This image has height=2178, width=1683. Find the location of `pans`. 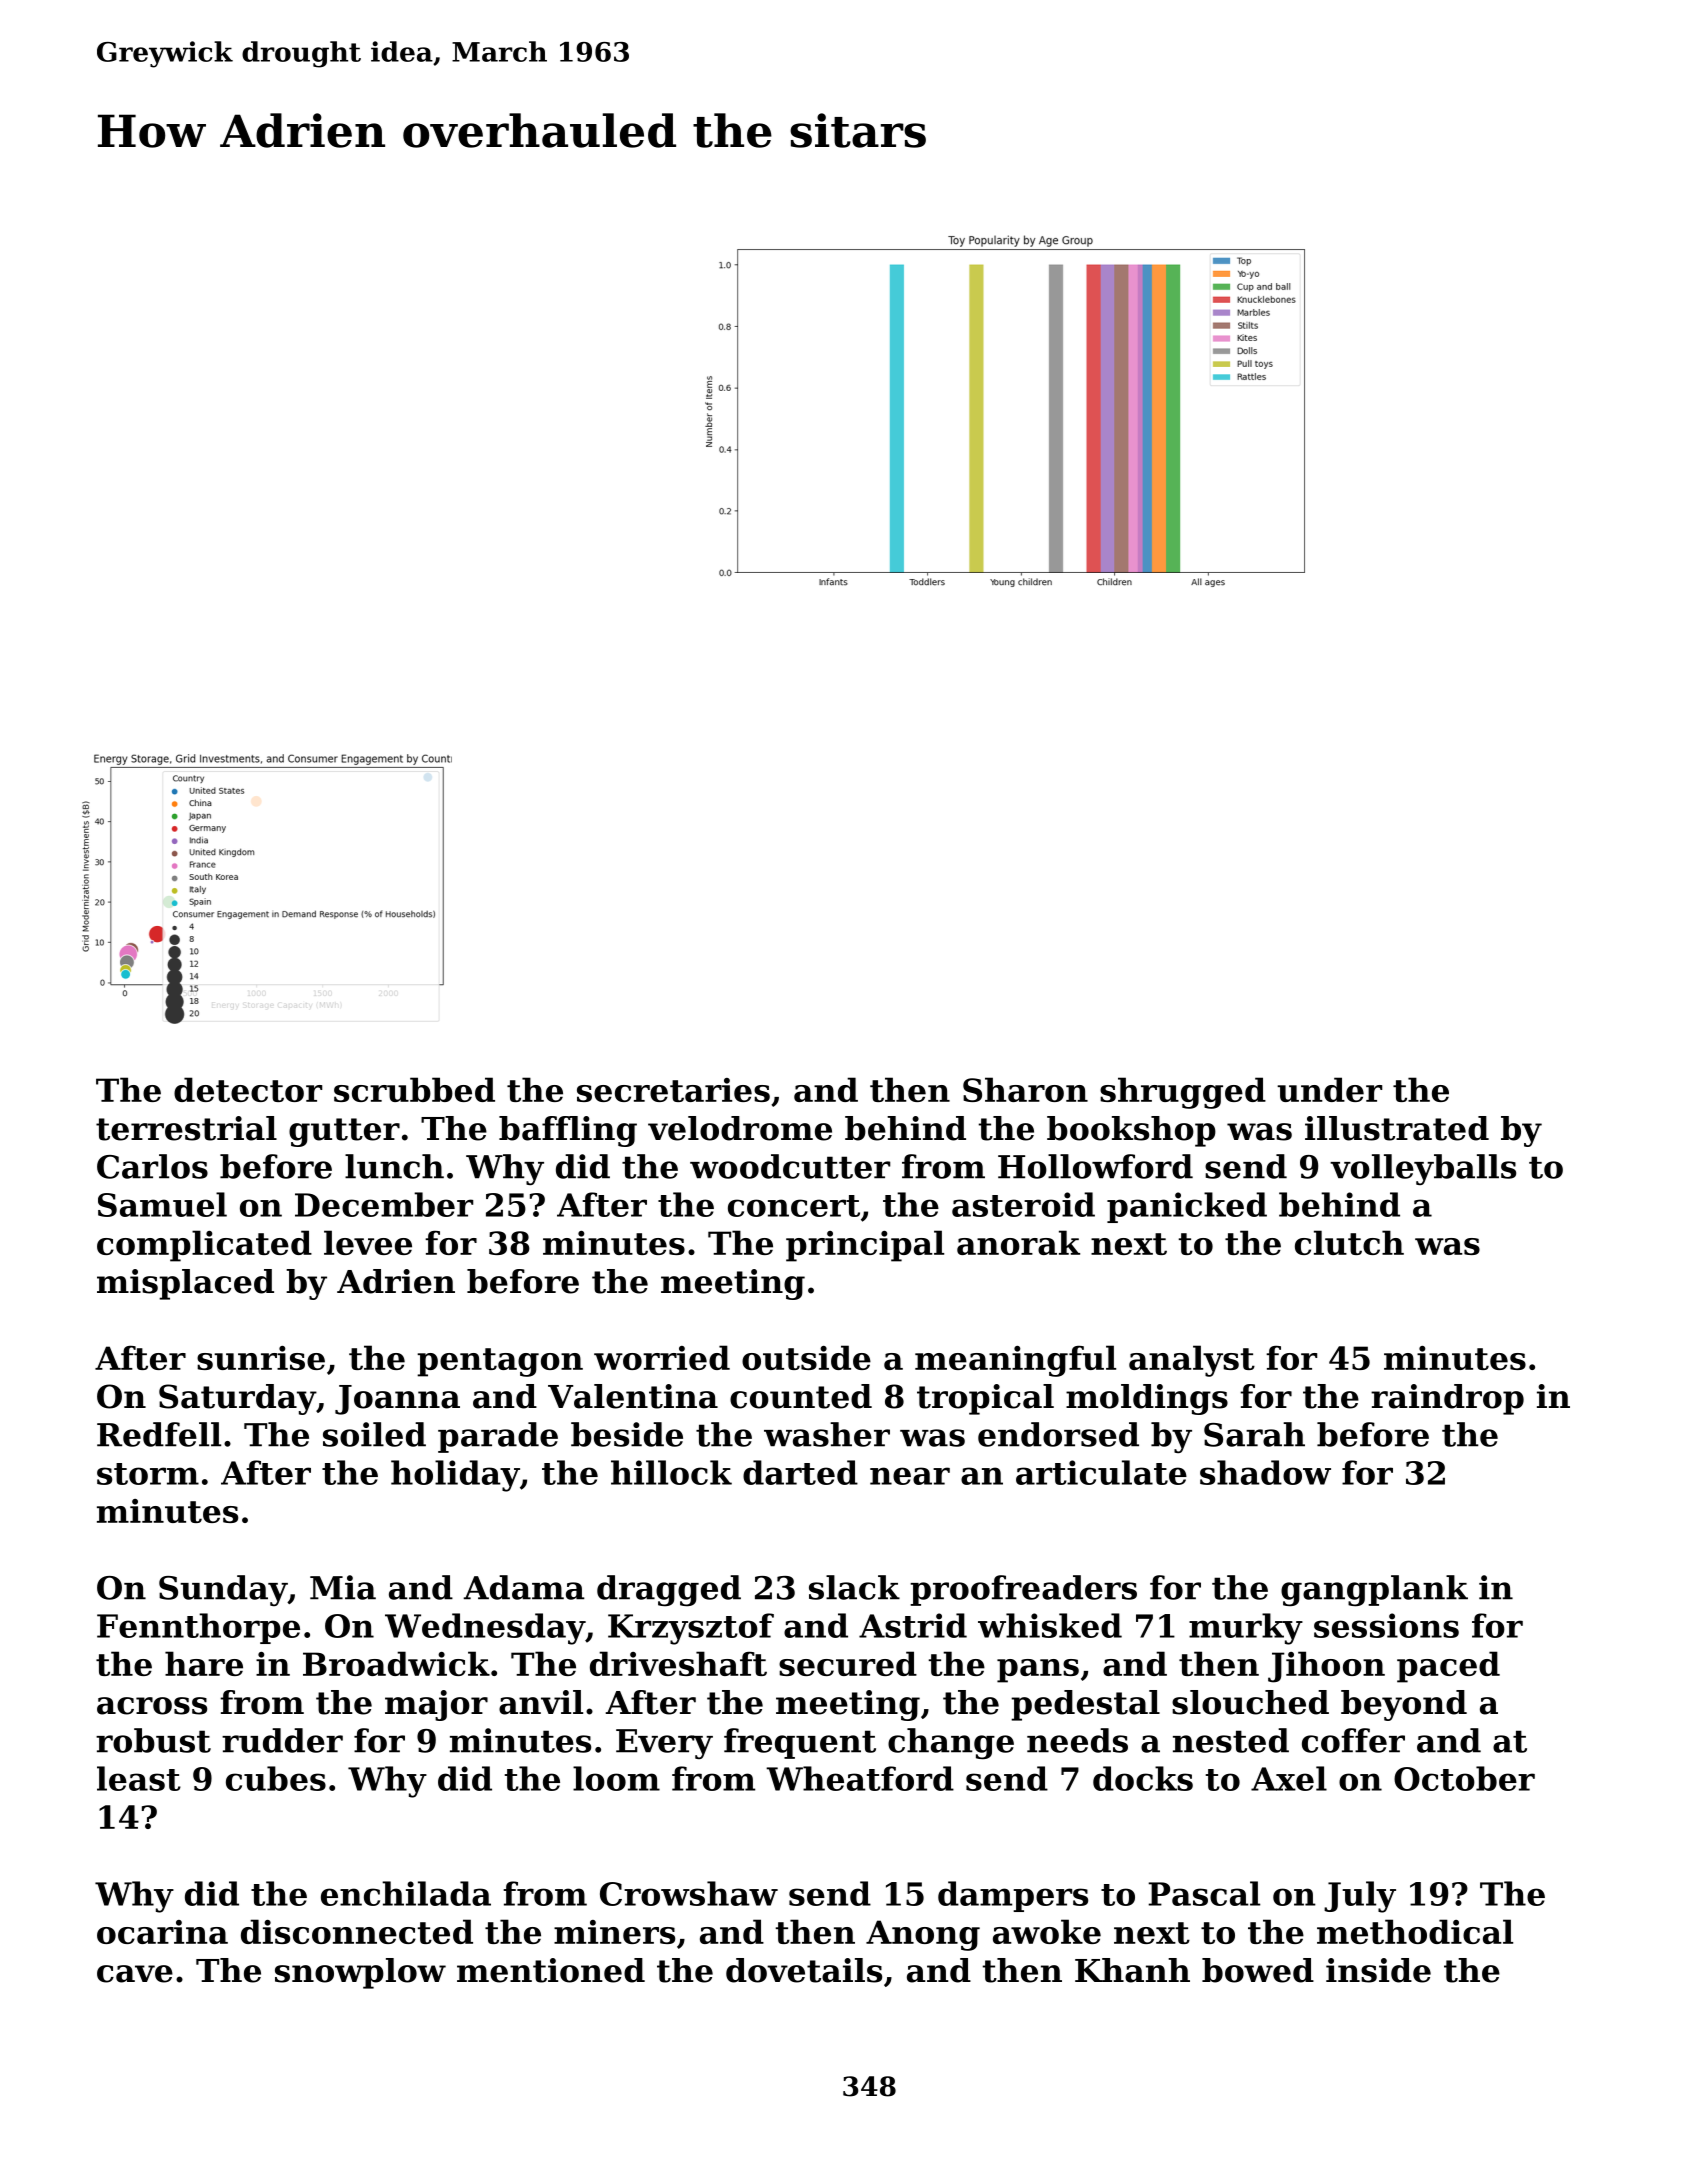

pans is located at coordinates (1038, 1671).
